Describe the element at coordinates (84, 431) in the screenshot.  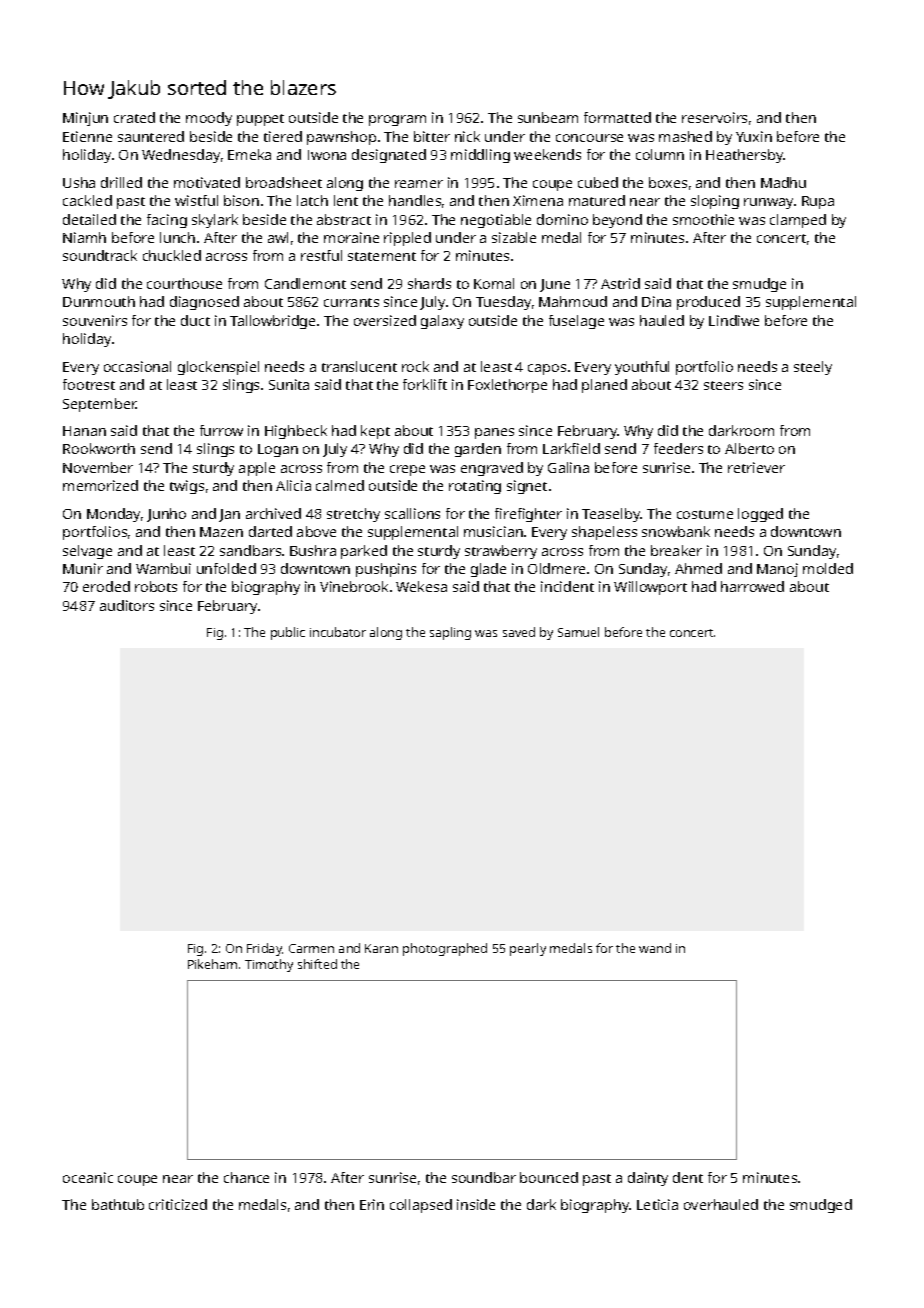
I see `Hanan` at that location.
